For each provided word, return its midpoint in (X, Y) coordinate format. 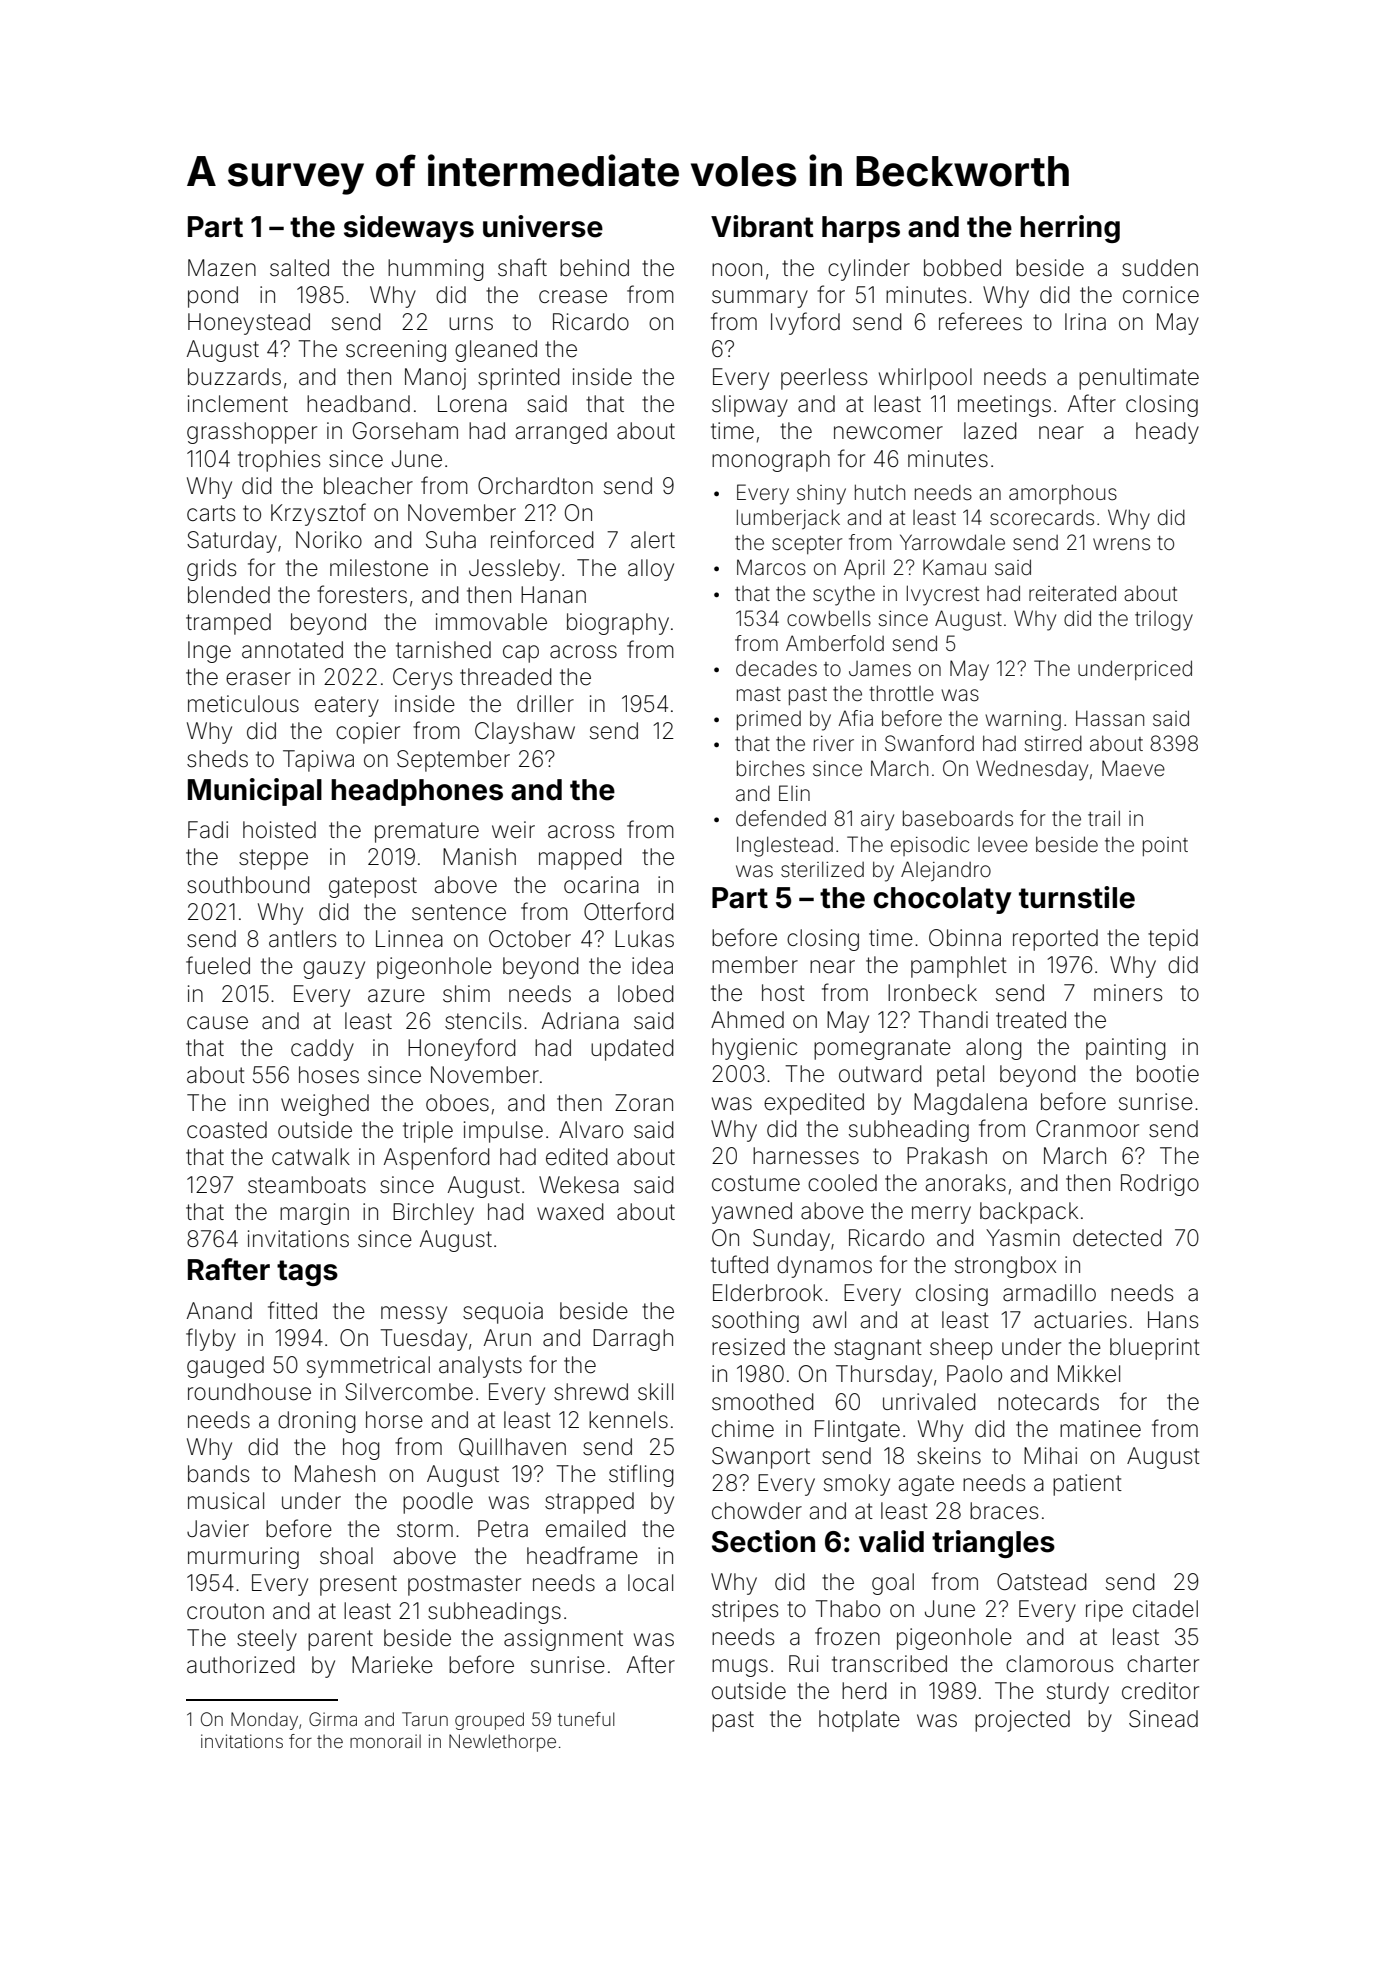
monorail (385, 1741)
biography (618, 624)
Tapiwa (318, 761)
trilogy (1164, 621)
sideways (409, 229)
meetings (1004, 406)
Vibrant (762, 226)
